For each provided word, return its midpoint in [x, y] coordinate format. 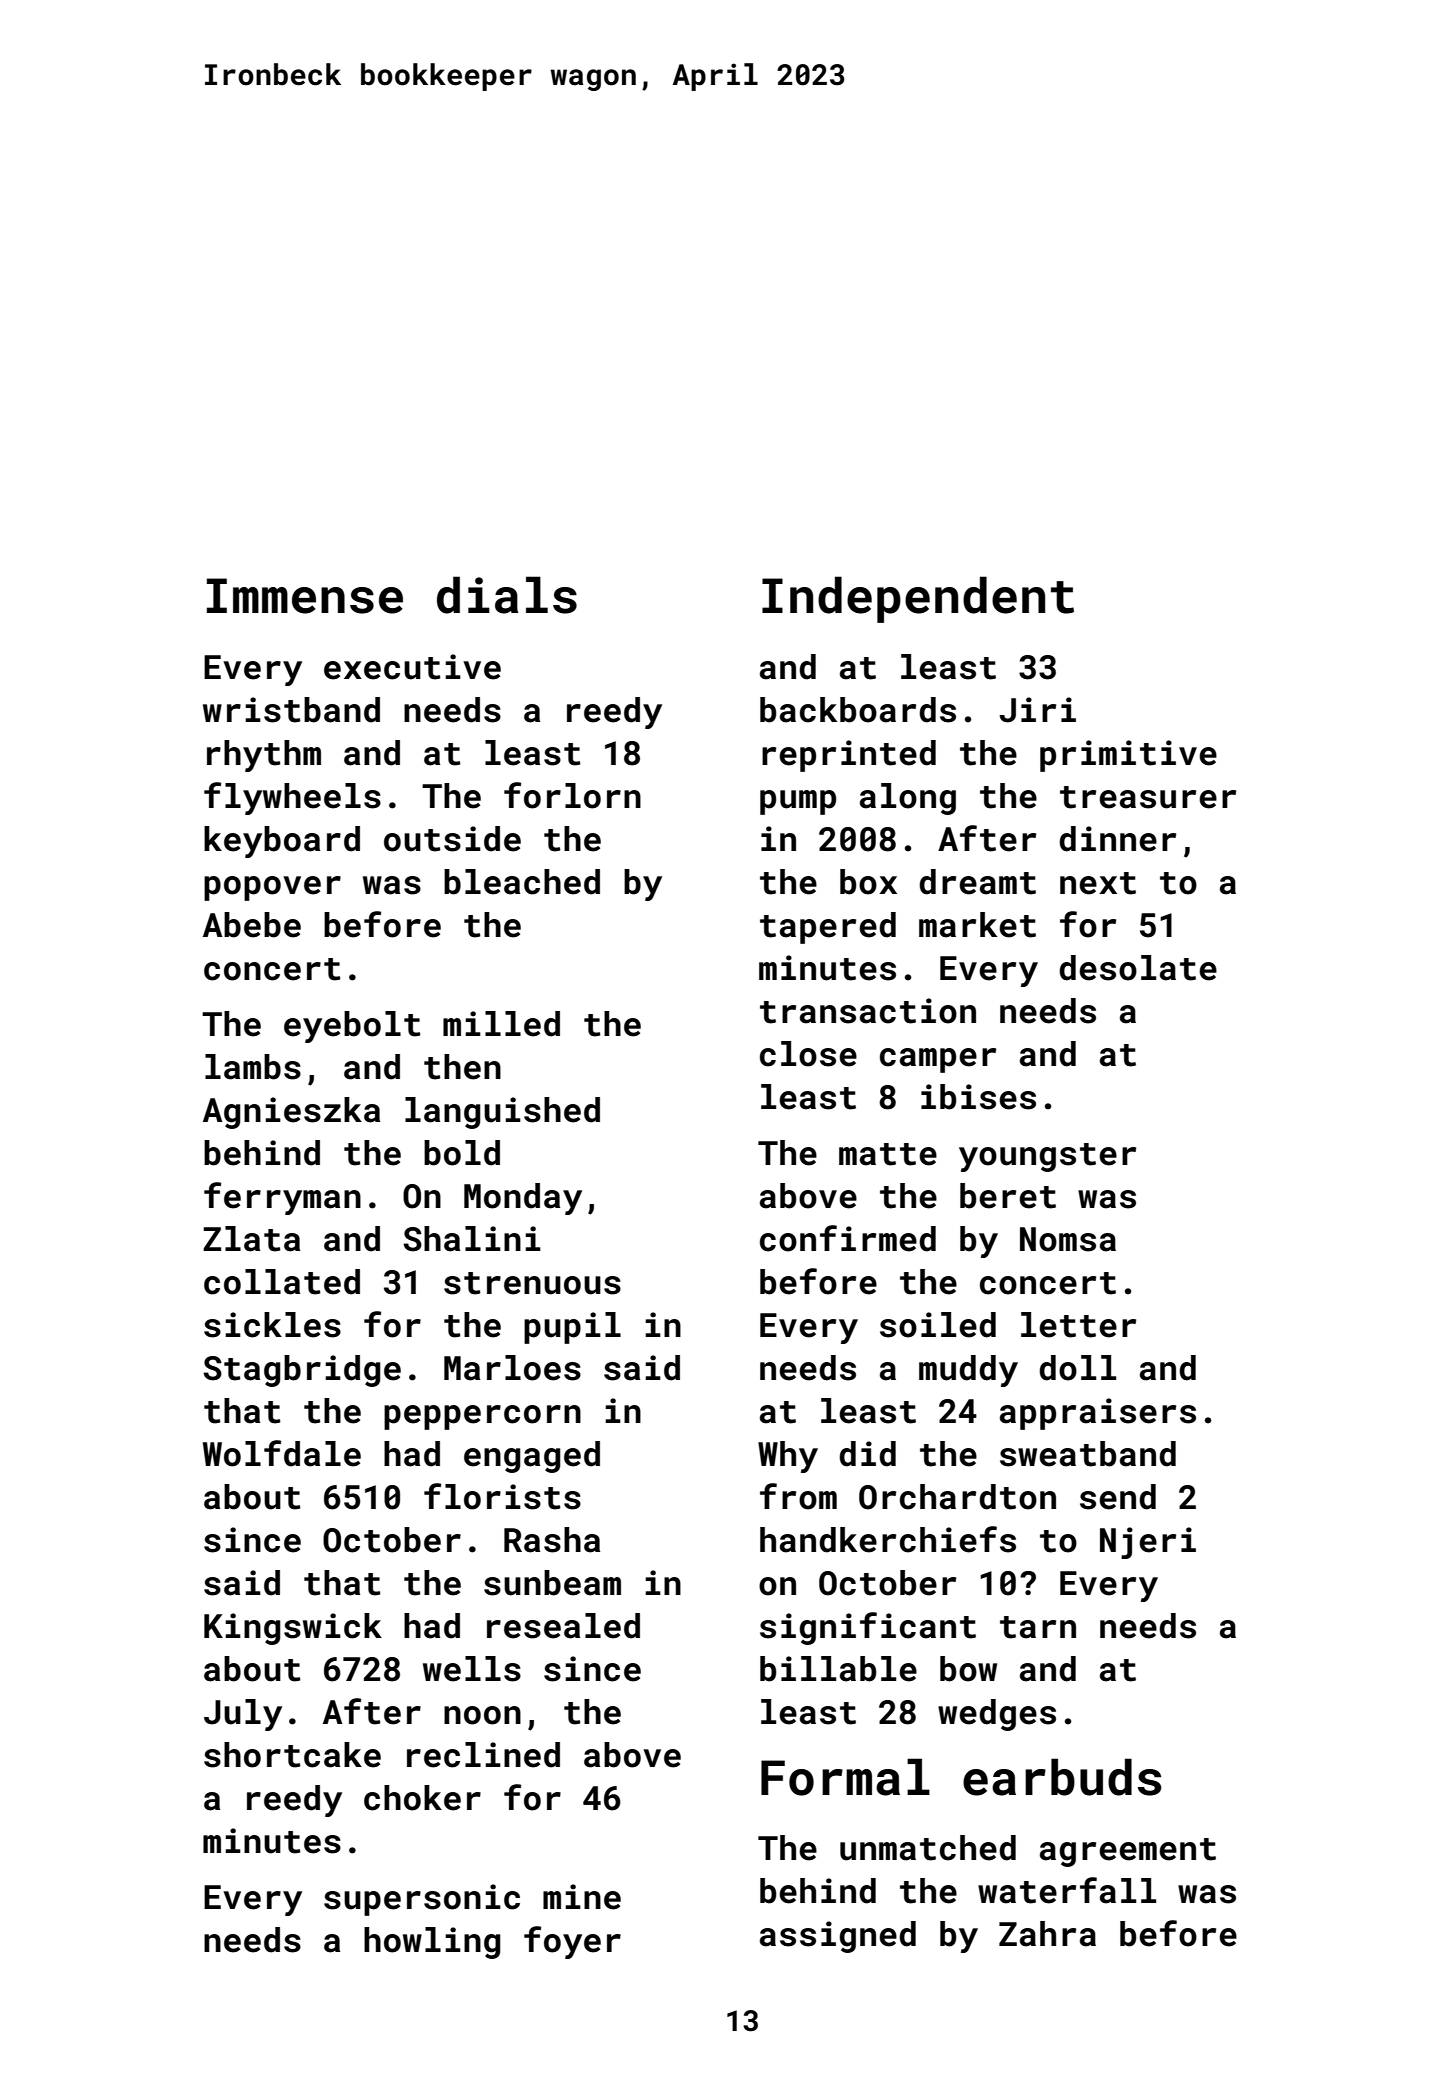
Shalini [472, 1239]
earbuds [1062, 1777]
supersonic [422, 1900]
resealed [563, 1626]
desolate [1138, 968]
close [808, 1054]
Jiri [1037, 710]
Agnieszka [291, 1113]
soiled [938, 1325]
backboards [858, 710]
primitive [1128, 756]
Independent [918, 599]
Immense [305, 596]
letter [1078, 1325]
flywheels [292, 798]
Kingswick [293, 1629]
